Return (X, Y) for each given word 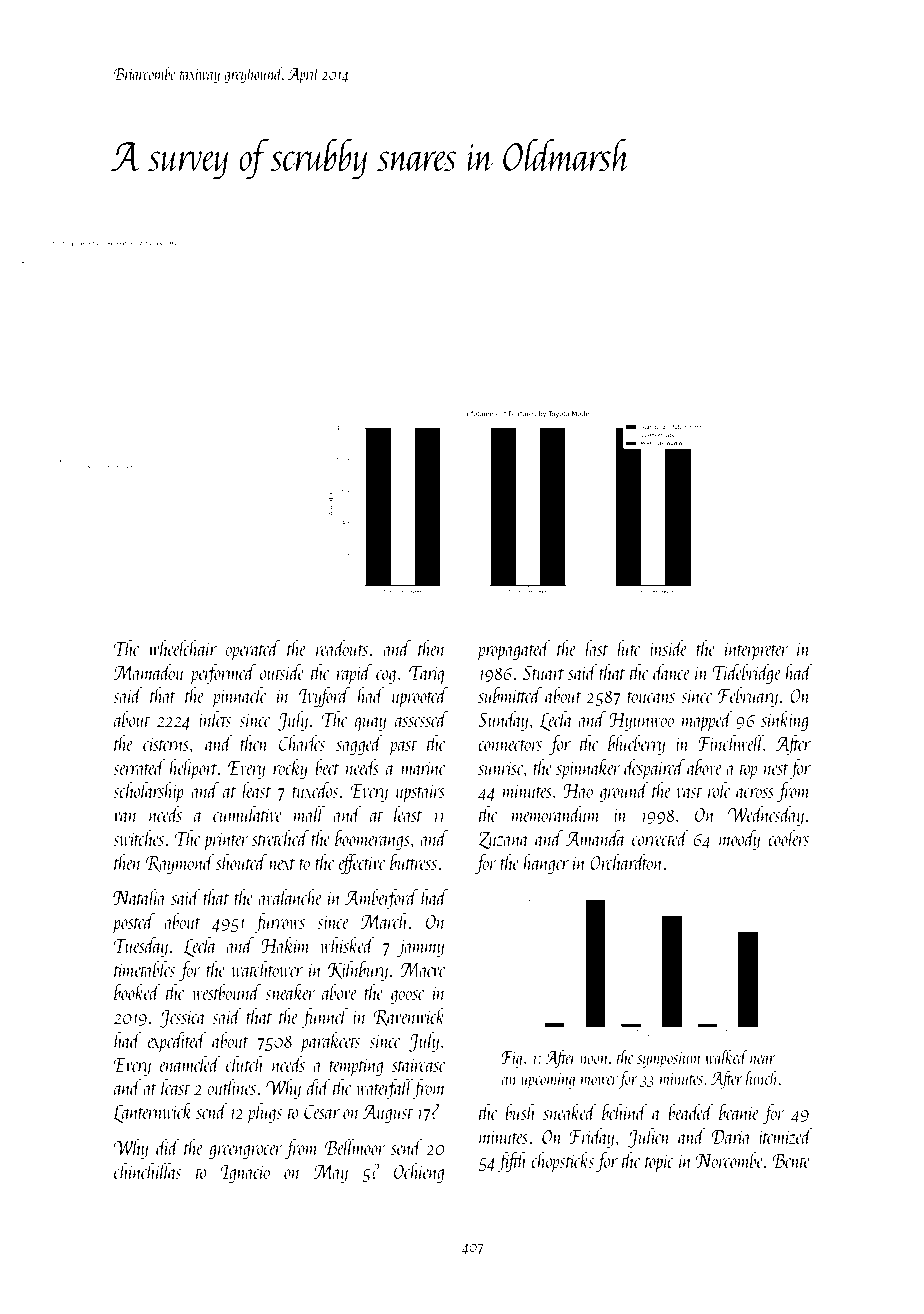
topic (659, 1163)
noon (594, 1059)
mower (599, 1080)
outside (282, 672)
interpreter (756, 651)
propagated (513, 650)
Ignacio (245, 1173)
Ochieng (419, 1173)
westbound (226, 992)
